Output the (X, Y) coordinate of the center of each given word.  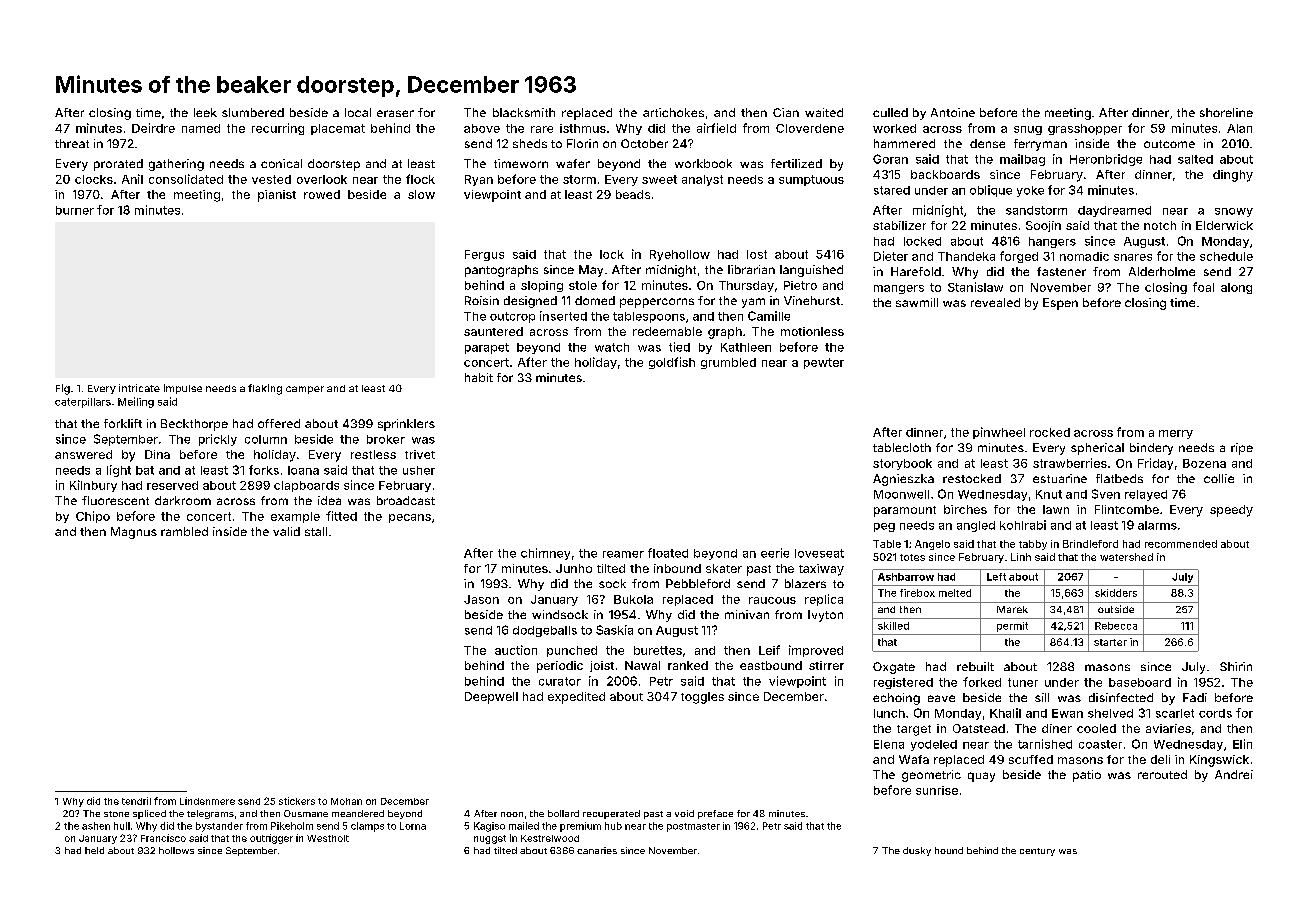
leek (205, 112)
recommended (1181, 544)
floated (668, 553)
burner (75, 210)
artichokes (673, 112)
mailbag (1022, 160)
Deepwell (491, 698)
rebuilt (975, 666)
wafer (573, 163)
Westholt (328, 838)
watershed (1126, 557)
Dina (157, 454)
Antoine (953, 112)
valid (286, 531)
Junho (574, 568)
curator (560, 681)
